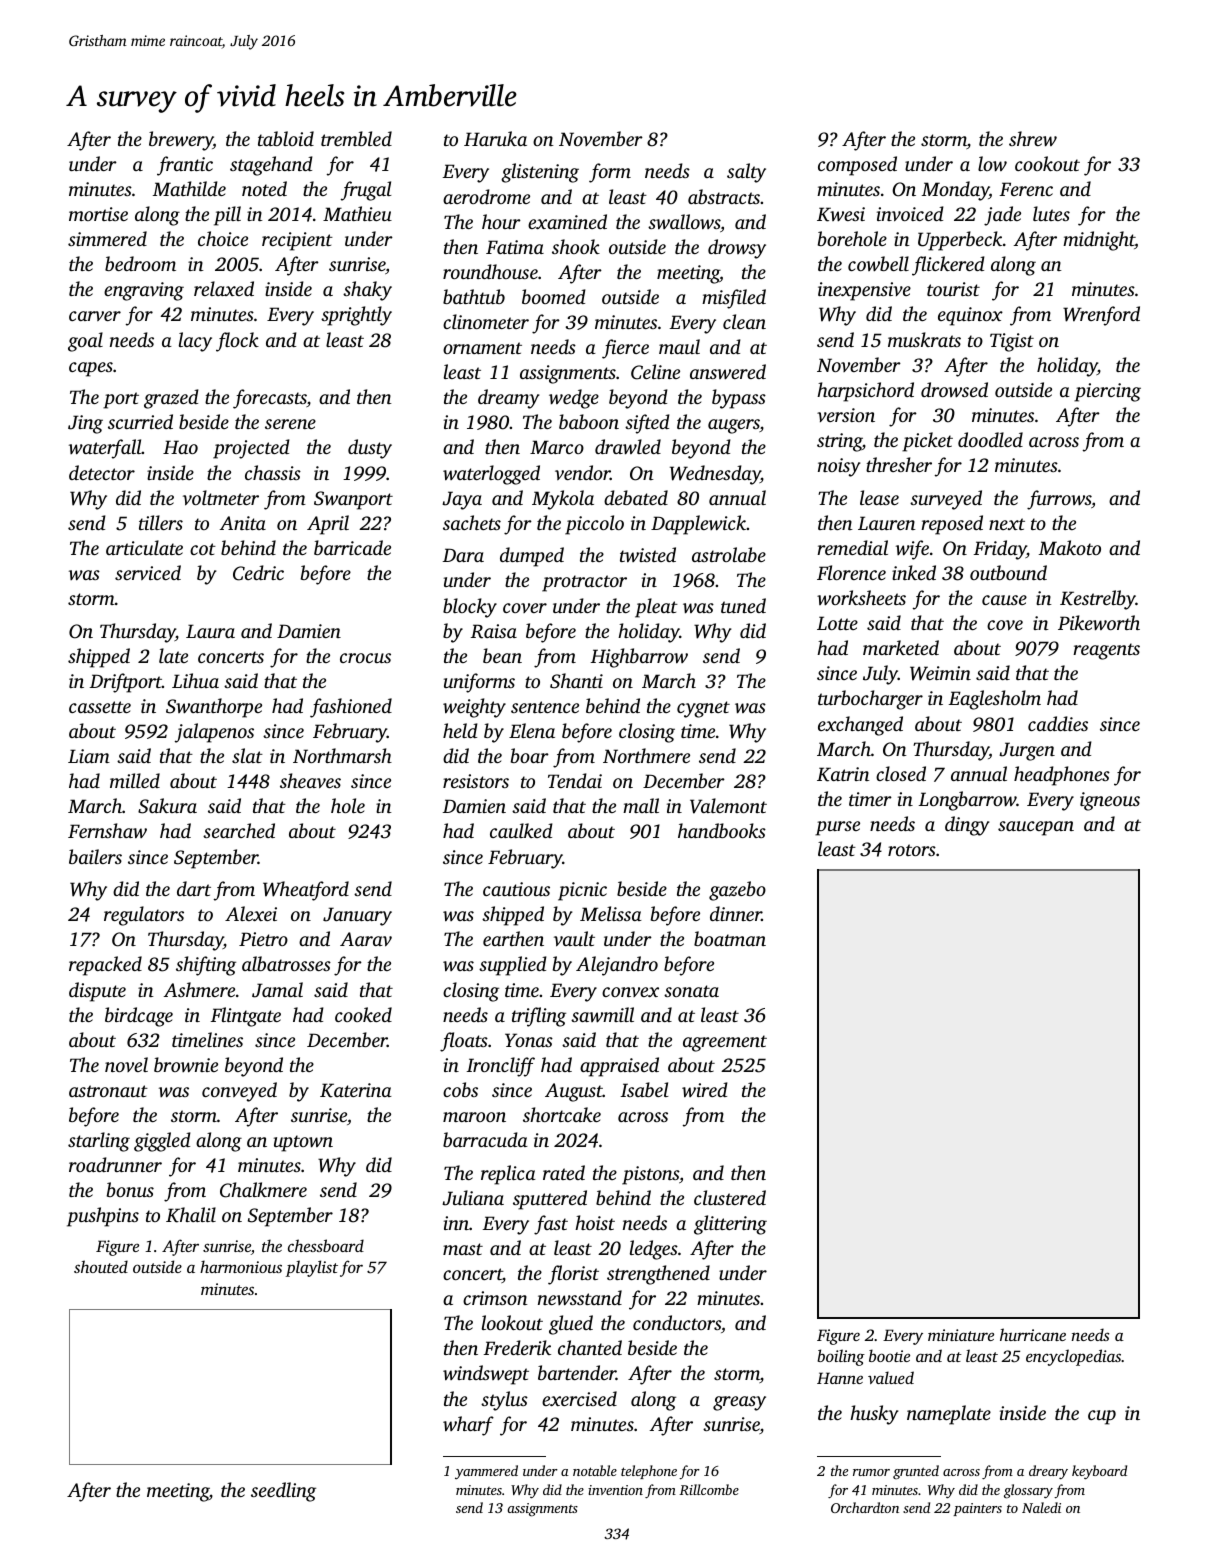 The image size is (1209, 1565). Describe the element at coordinates (1036, 828) in the image. I see `saucepan` at that location.
